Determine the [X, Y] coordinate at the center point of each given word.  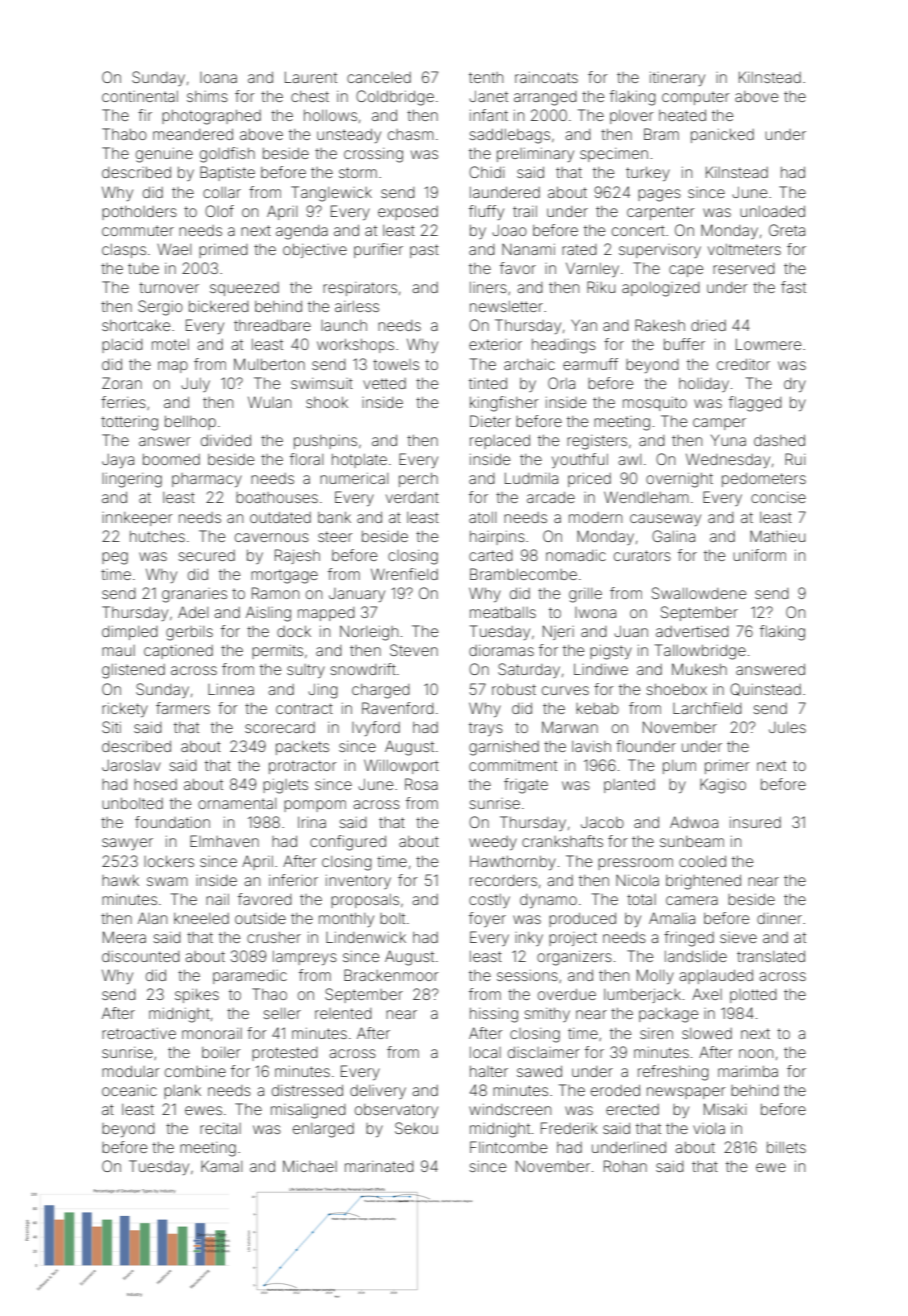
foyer [487, 919]
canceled [379, 77]
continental [140, 96]
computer [695, 98]
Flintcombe [508, 1147]
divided [226, 440]
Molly [655, 976]
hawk [120, 880]
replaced [500, 442]
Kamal [221, 1166]
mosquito [655, 403]
